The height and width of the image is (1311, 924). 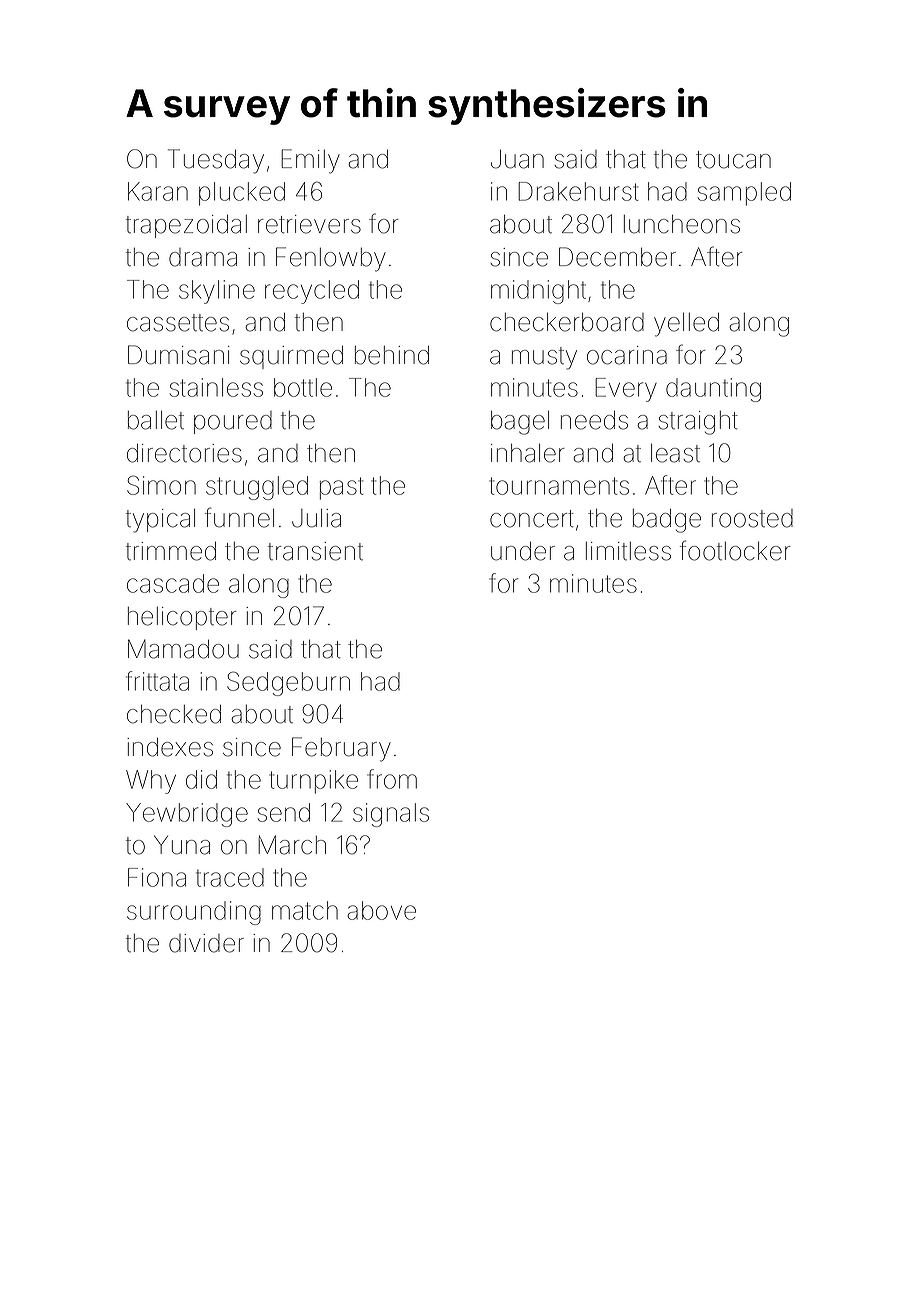 What do you see at coordinates (331, 259) in the image?
I see `Fenlowby` at bounding box center [331, 259].
